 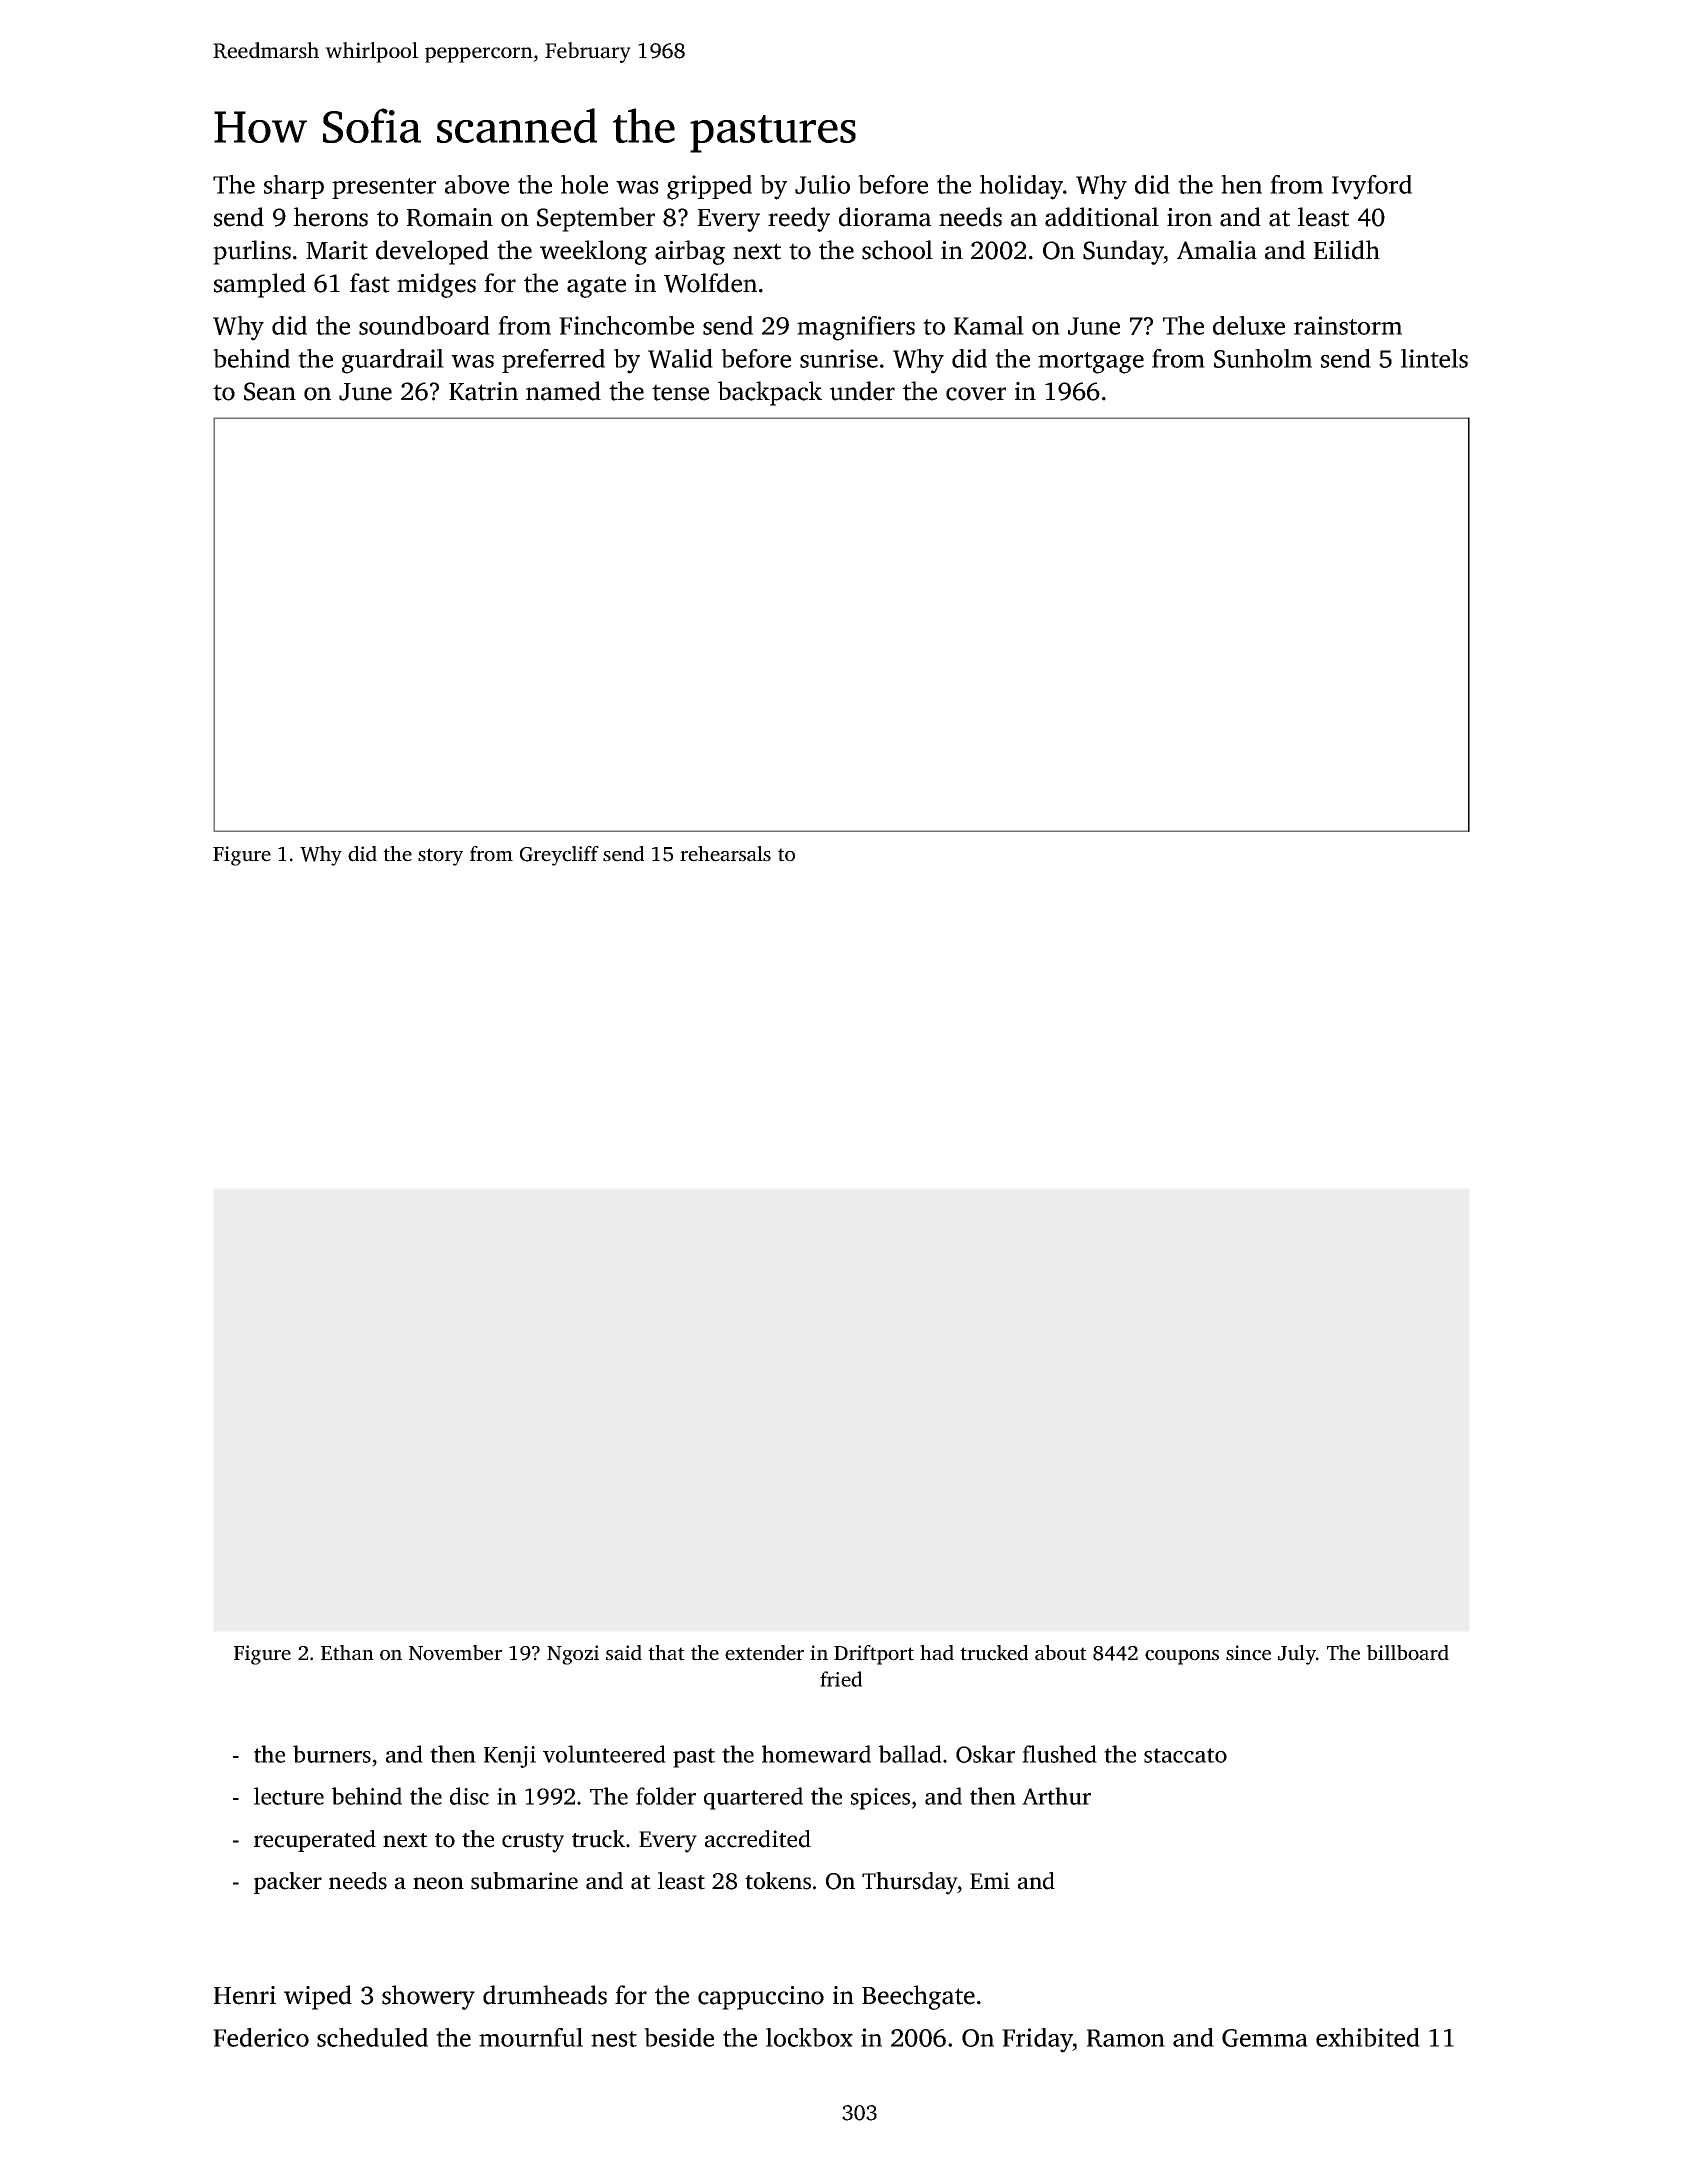 I want to click on guardrail, so click(x=393, y=361).
